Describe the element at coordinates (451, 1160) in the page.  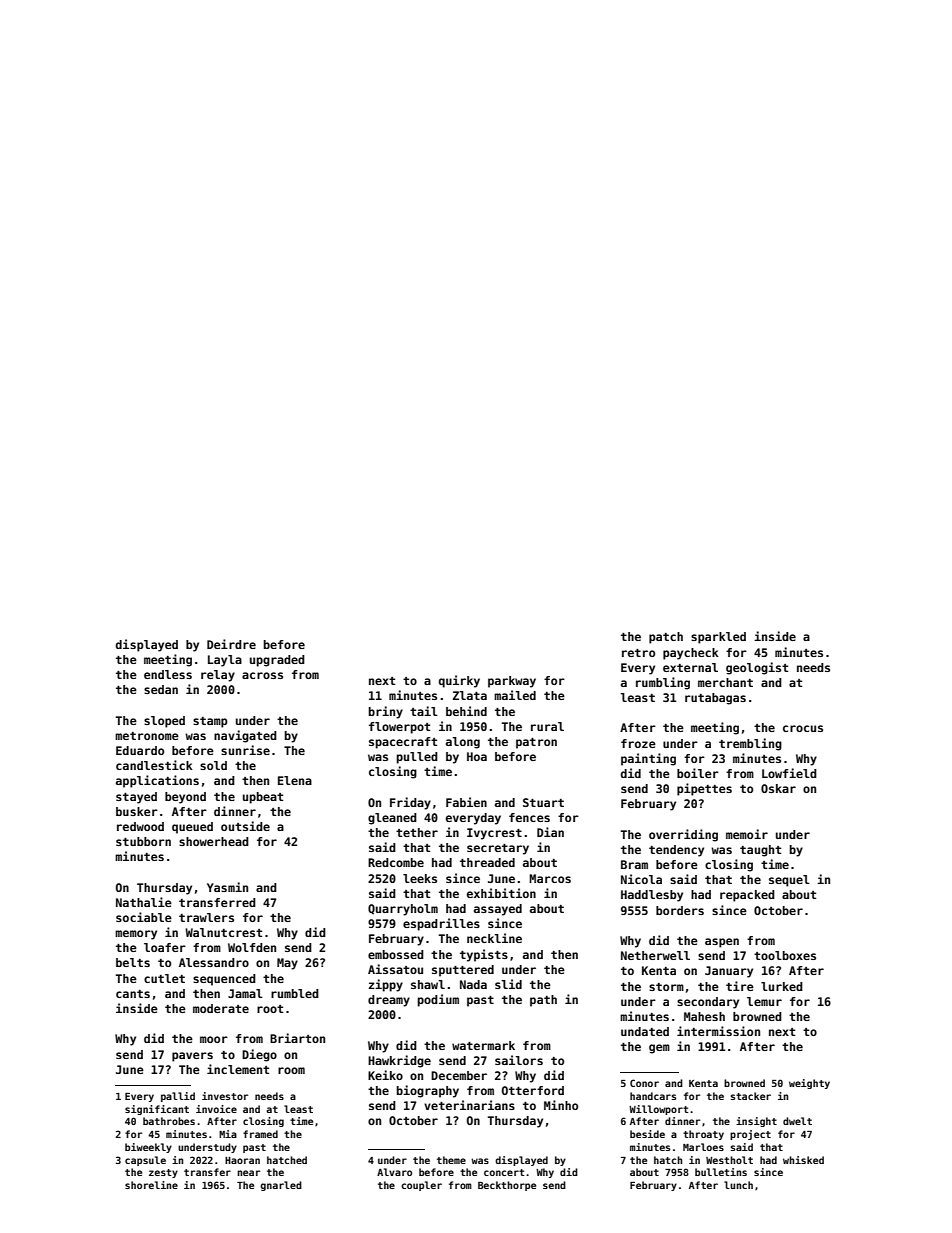
I see `theme` at that location.
